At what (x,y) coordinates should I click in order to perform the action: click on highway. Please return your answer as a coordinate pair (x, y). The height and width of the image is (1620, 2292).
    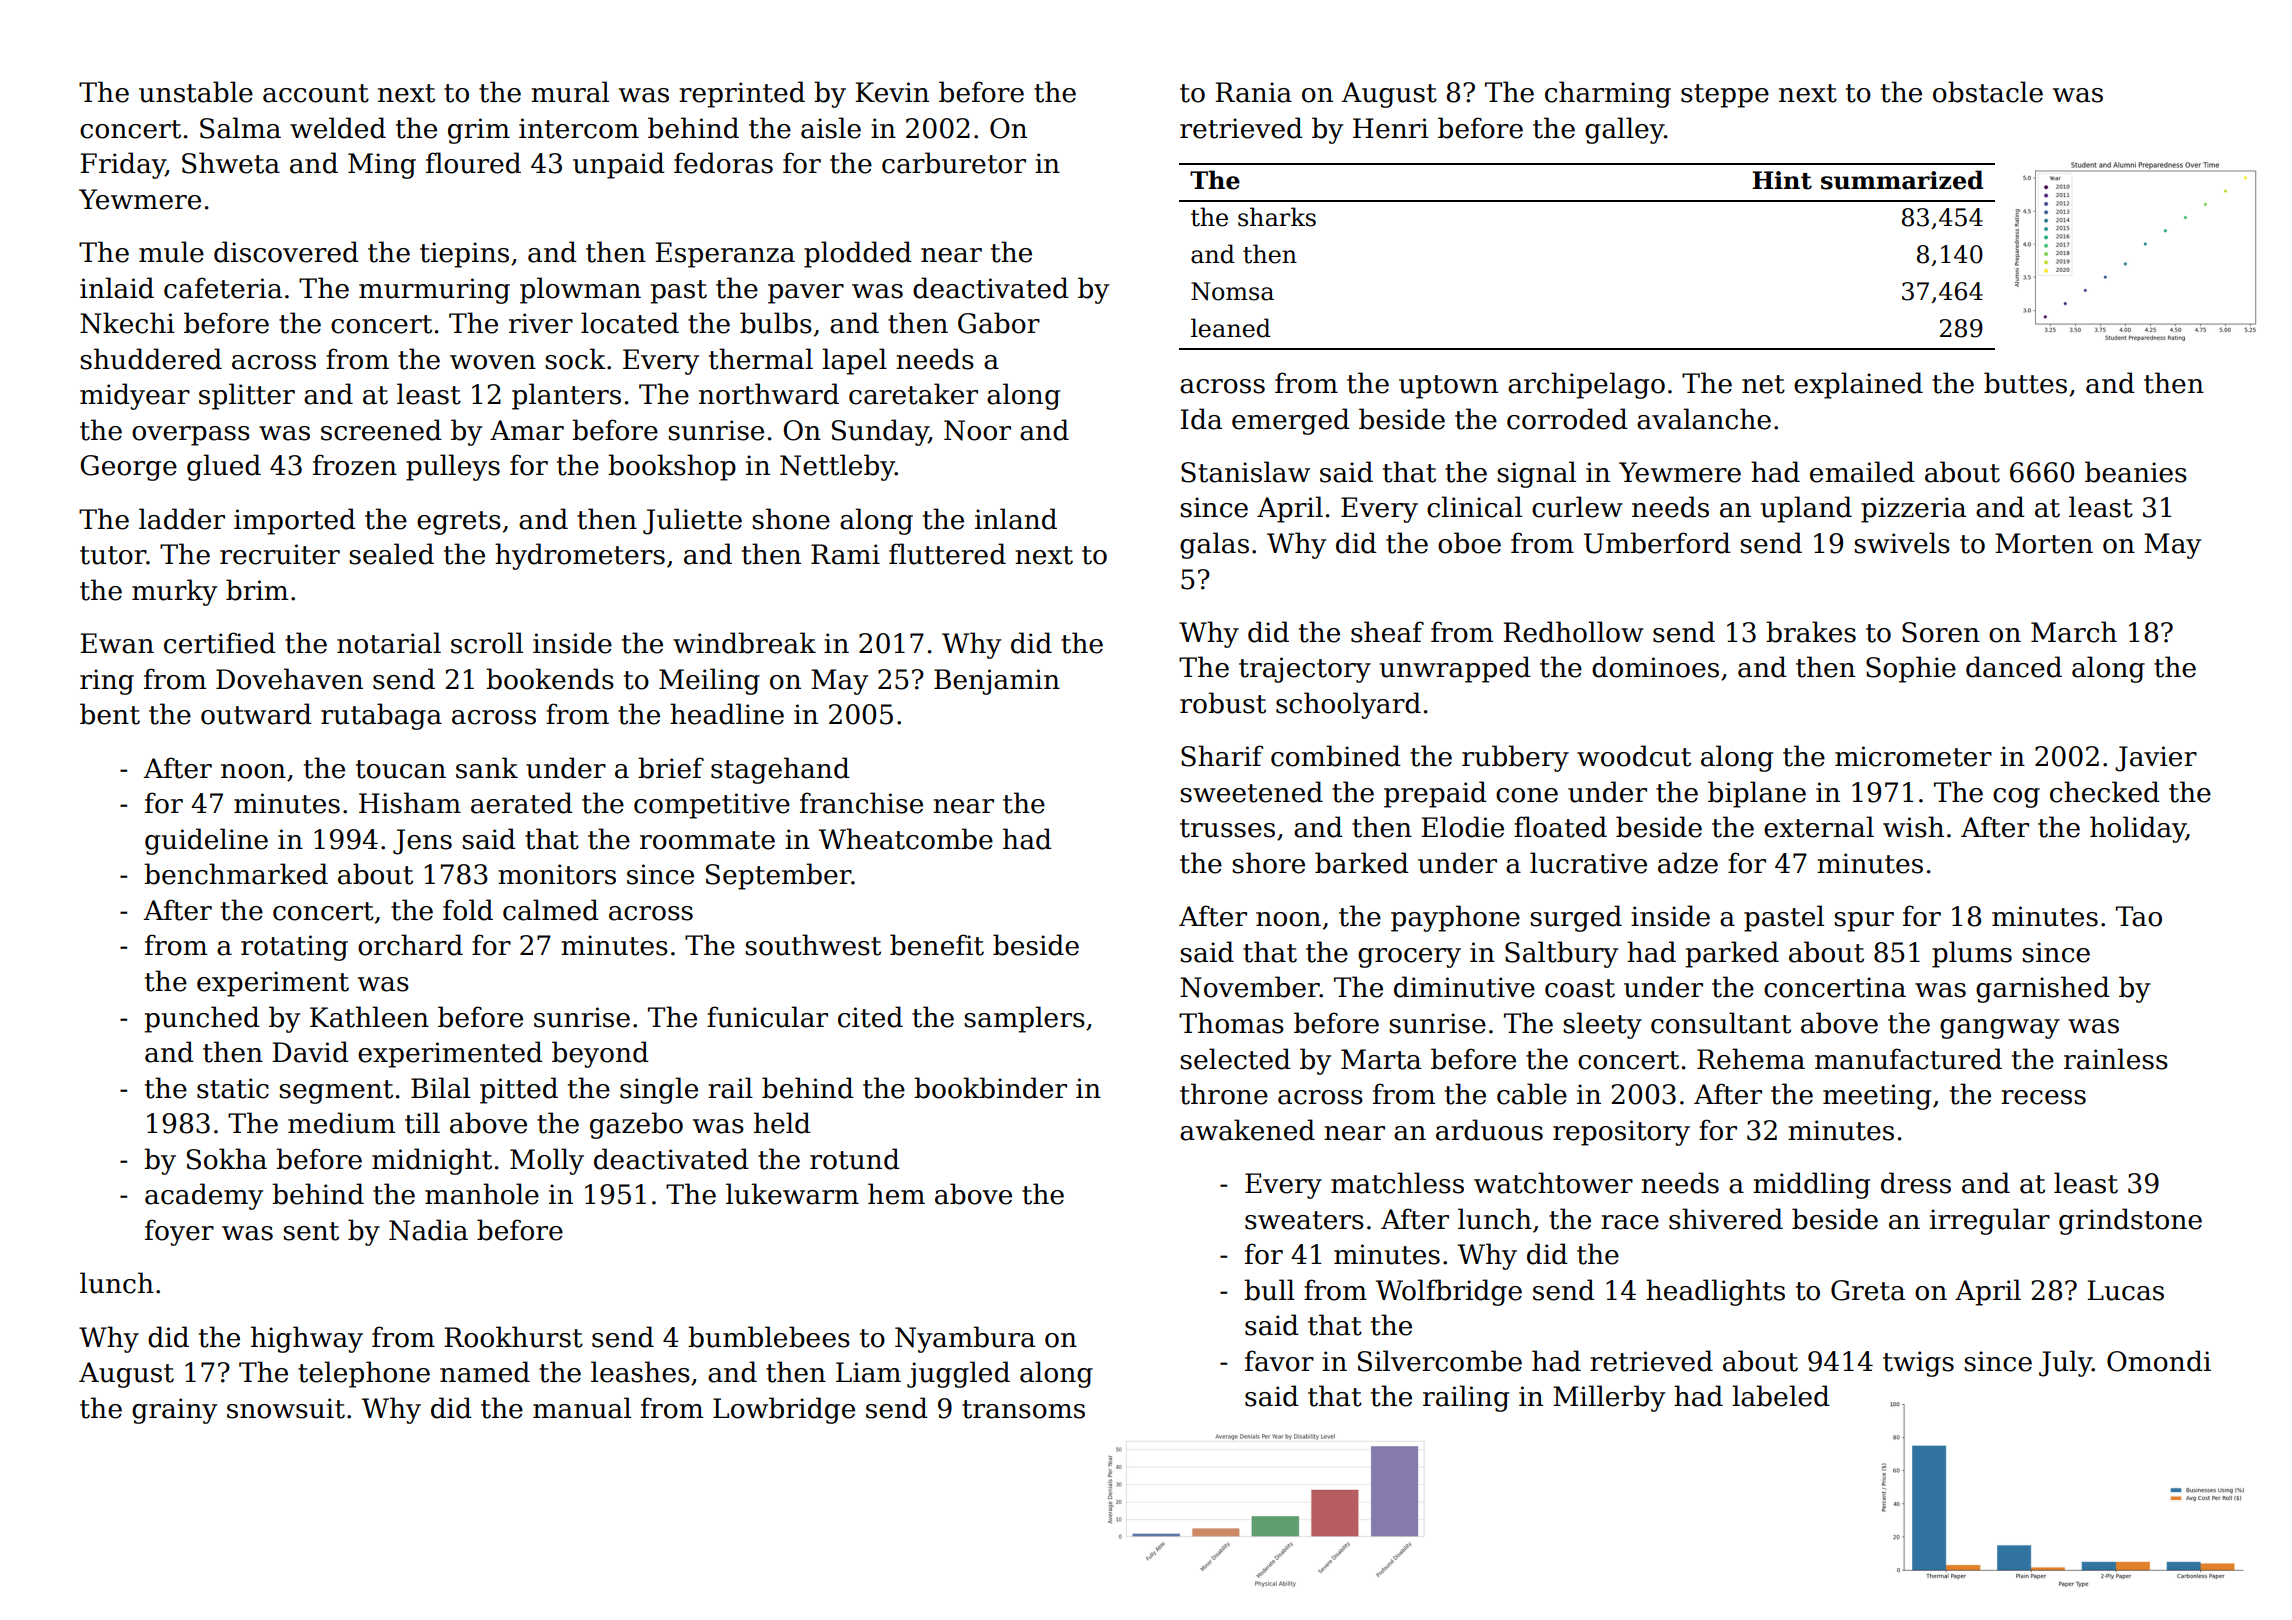
    Looking at the image, I should click on (307, 1339).
